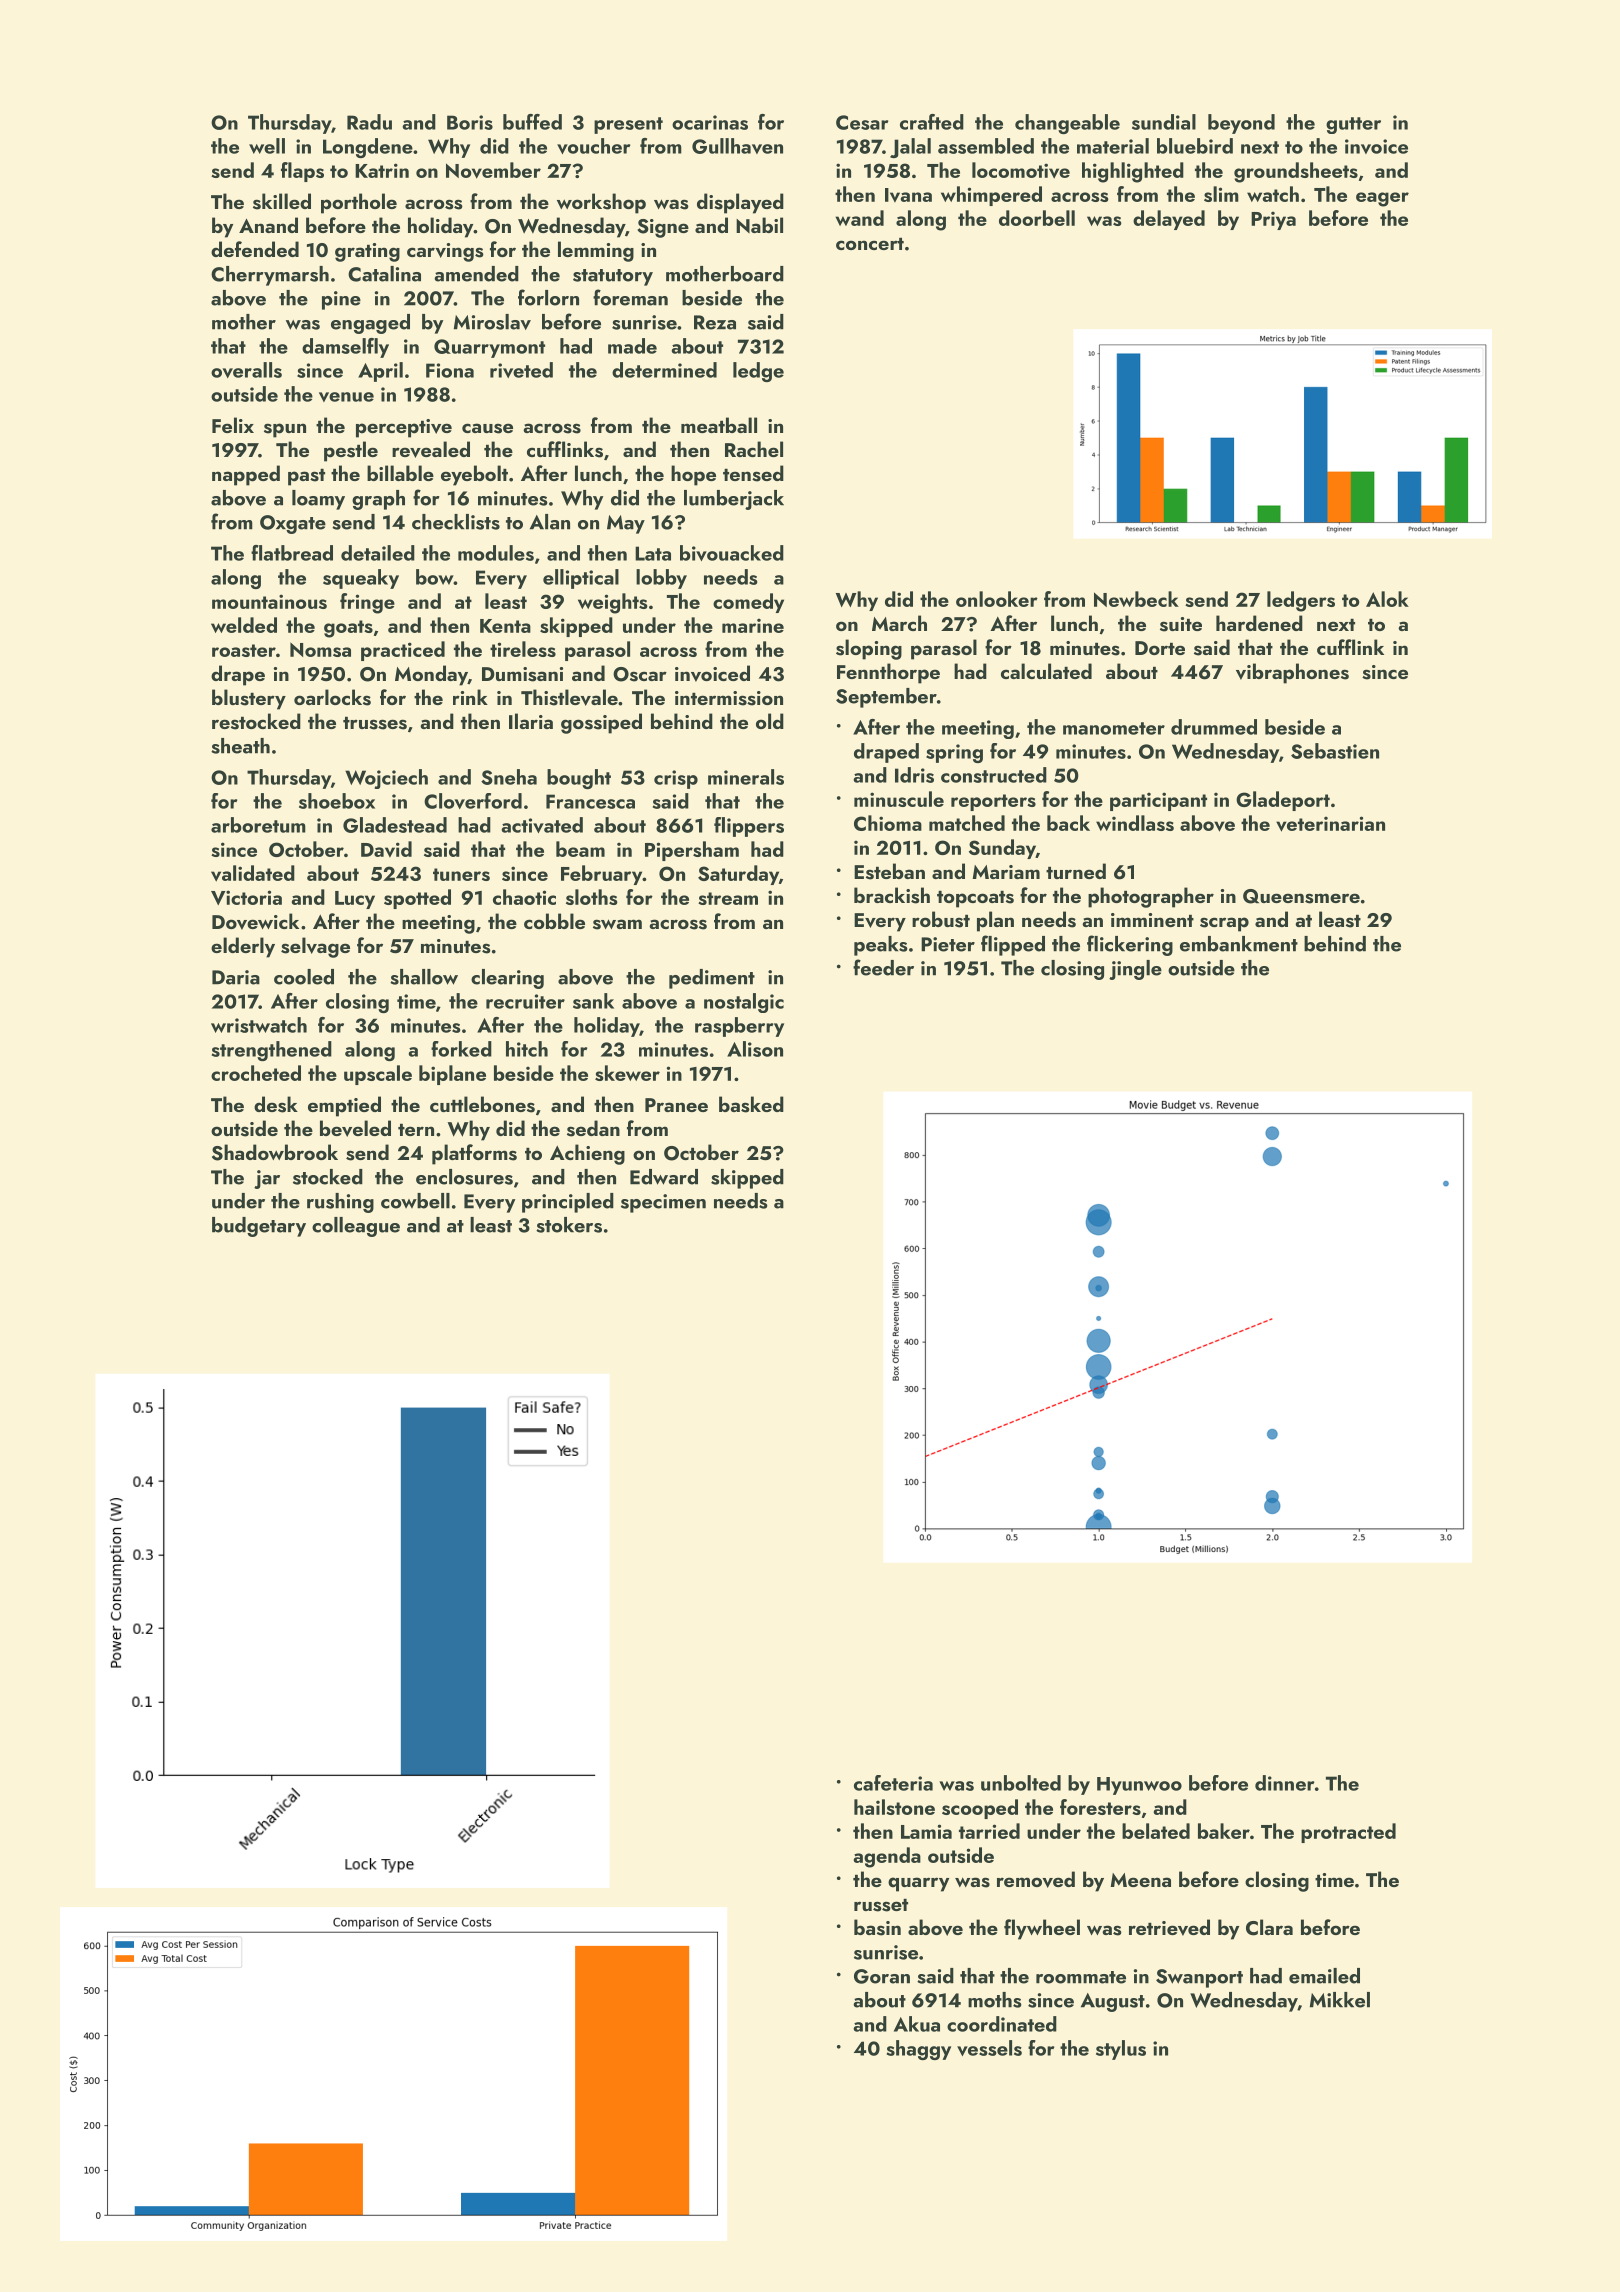 The width and height of the screenshot is (1620, 2292). I want to click on Priya, so click(1273, 220).
